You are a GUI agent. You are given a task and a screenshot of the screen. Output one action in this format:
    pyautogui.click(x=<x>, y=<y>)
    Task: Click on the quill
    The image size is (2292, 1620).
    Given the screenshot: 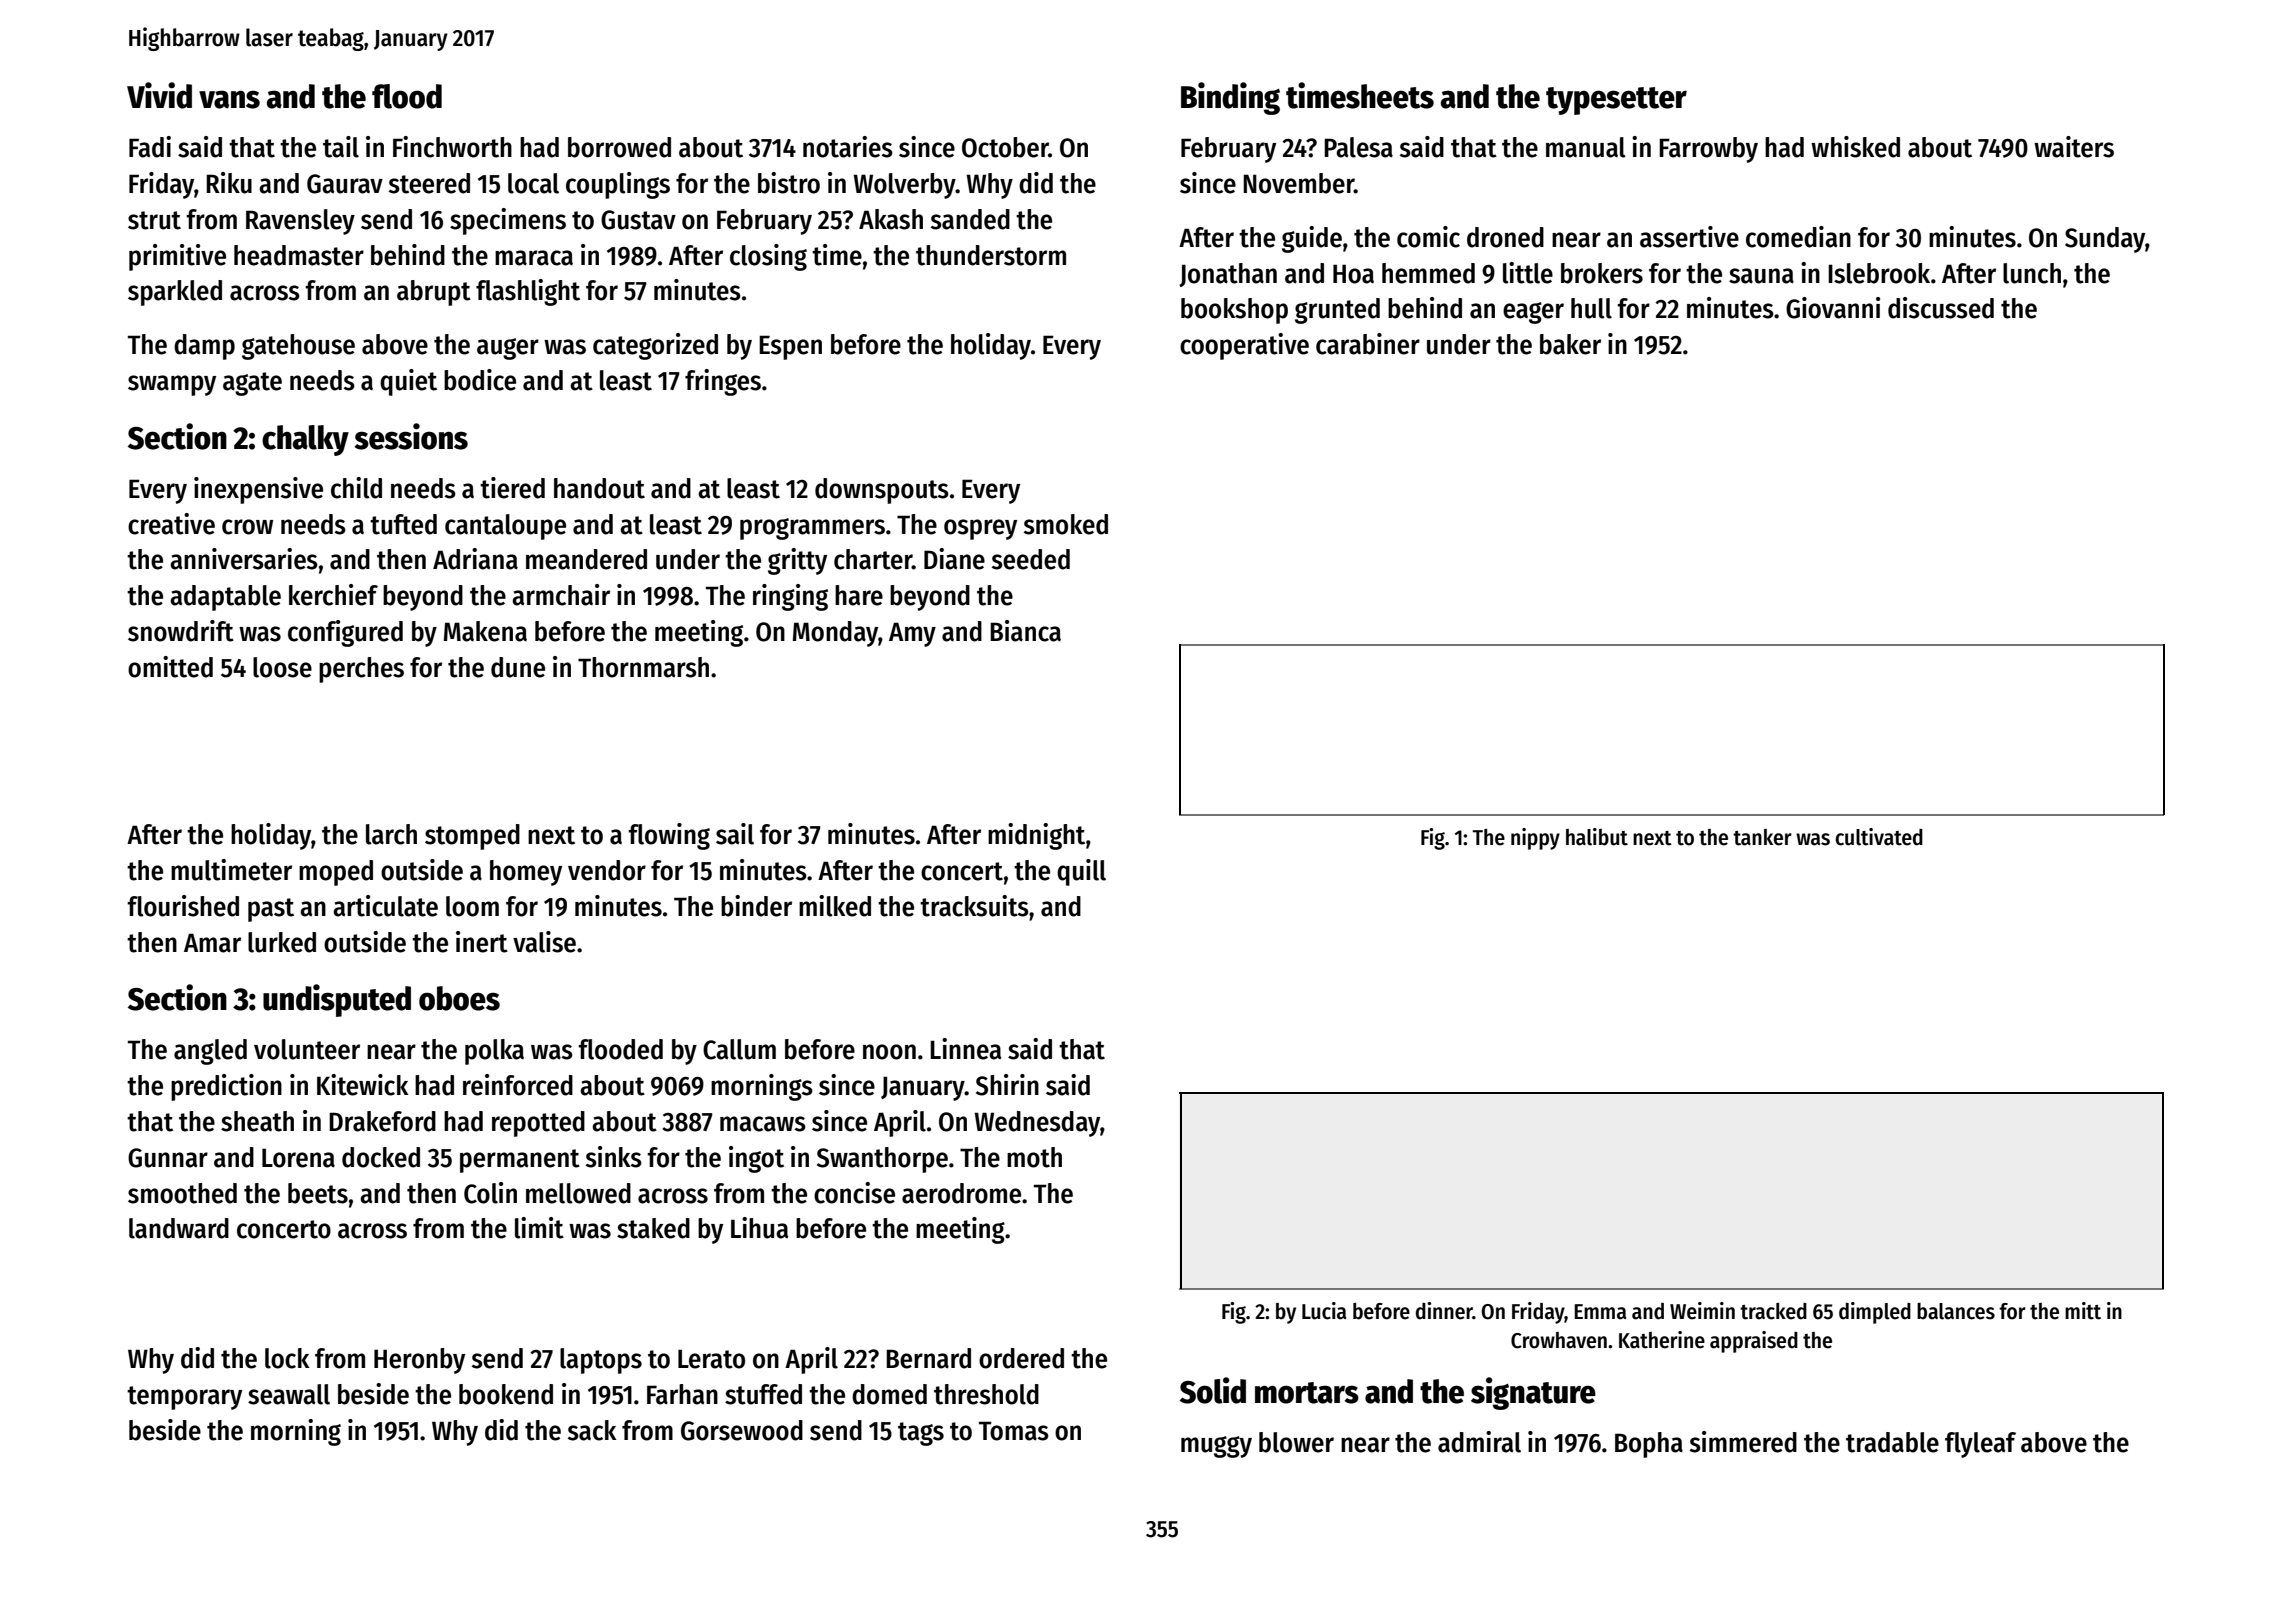 What is the action you would take?
    pyautogui.click(x=1081, y=872)
